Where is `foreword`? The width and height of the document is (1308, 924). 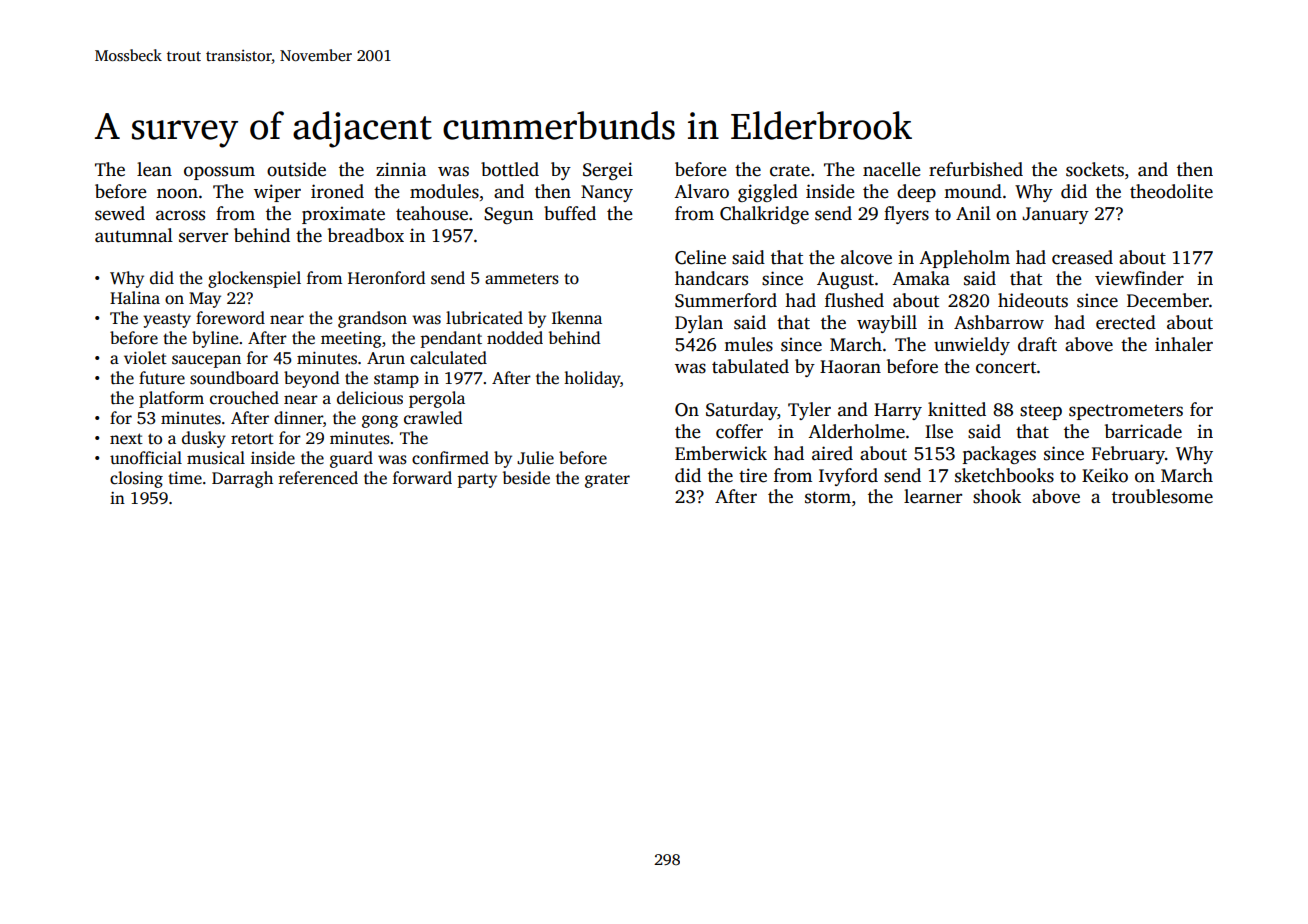 foreword is located at coordinates (230, 318).
